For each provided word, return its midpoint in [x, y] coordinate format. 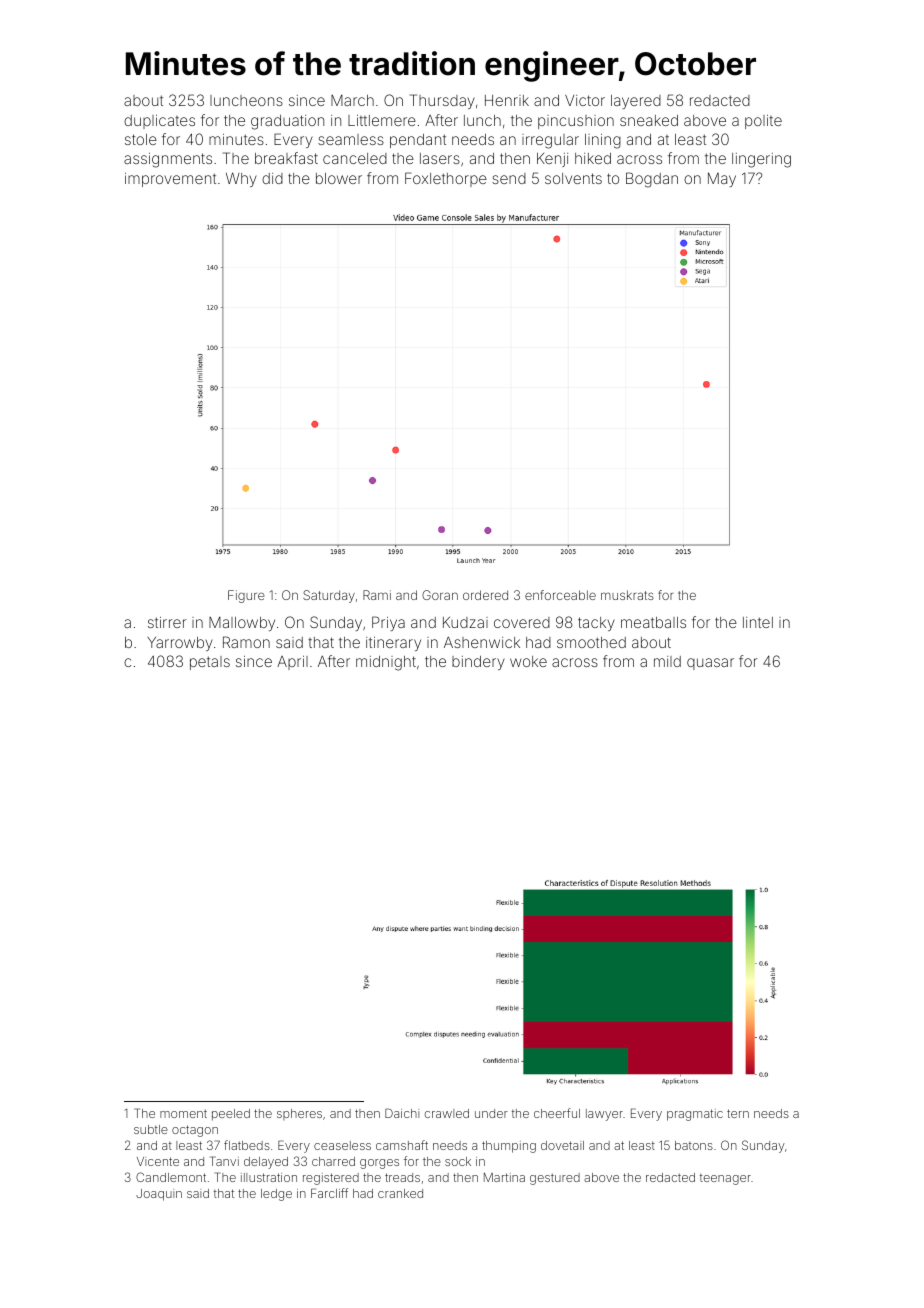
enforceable [560, 595]
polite [763, 122]
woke [528, 661]
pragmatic [695, 1115]
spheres [299, 1114]
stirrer [167, 622]
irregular [550, 141]
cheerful [557, 1113]
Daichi [402, 1113]
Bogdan [652, 180]
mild [667, 661]
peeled [231, 1115]
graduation [287, 122]
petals [210, 663]
